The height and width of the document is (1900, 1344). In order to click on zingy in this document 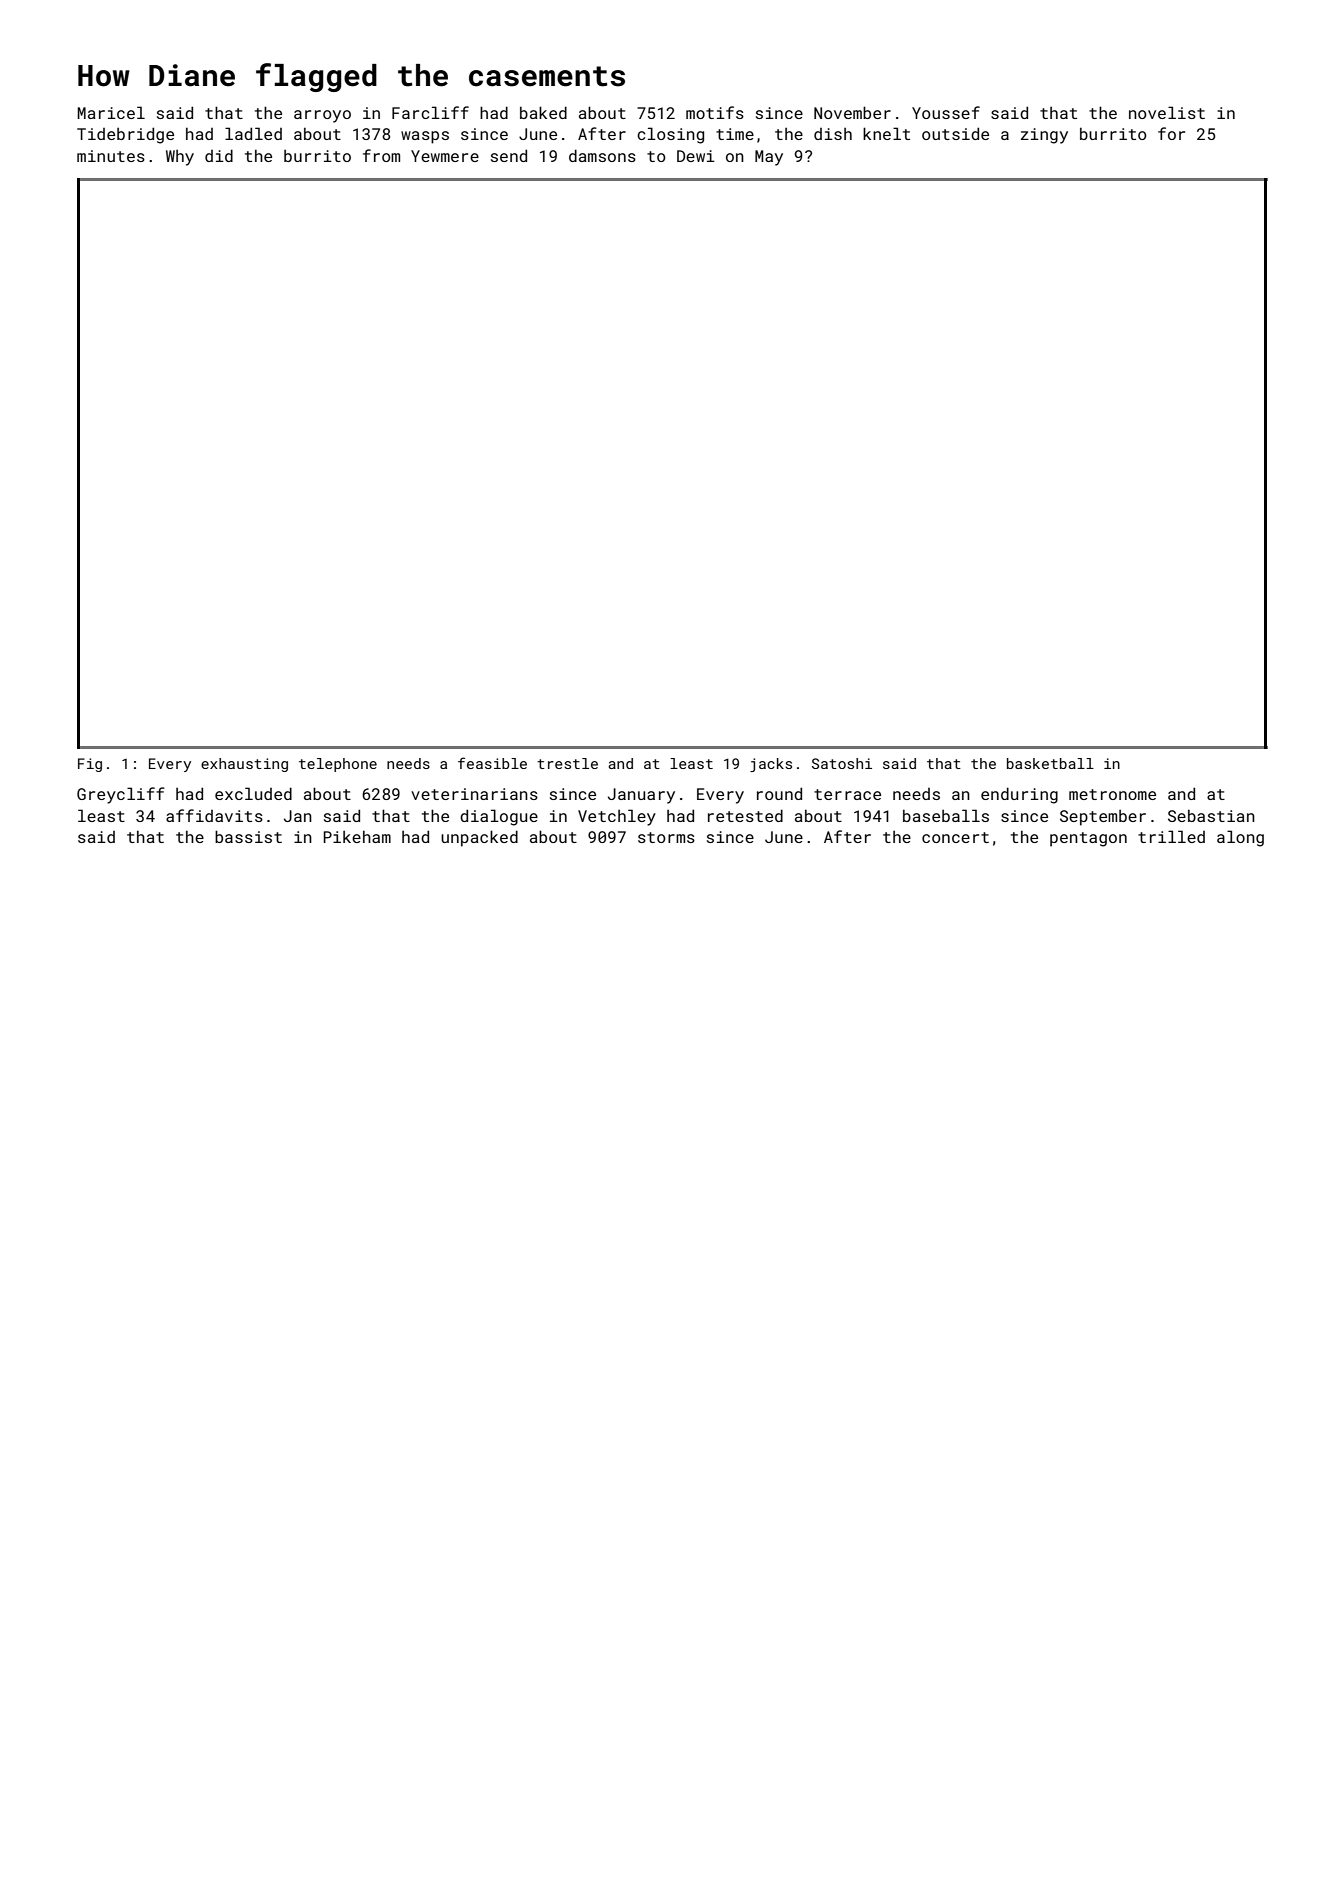, I will do `click(1044, 136)`.
